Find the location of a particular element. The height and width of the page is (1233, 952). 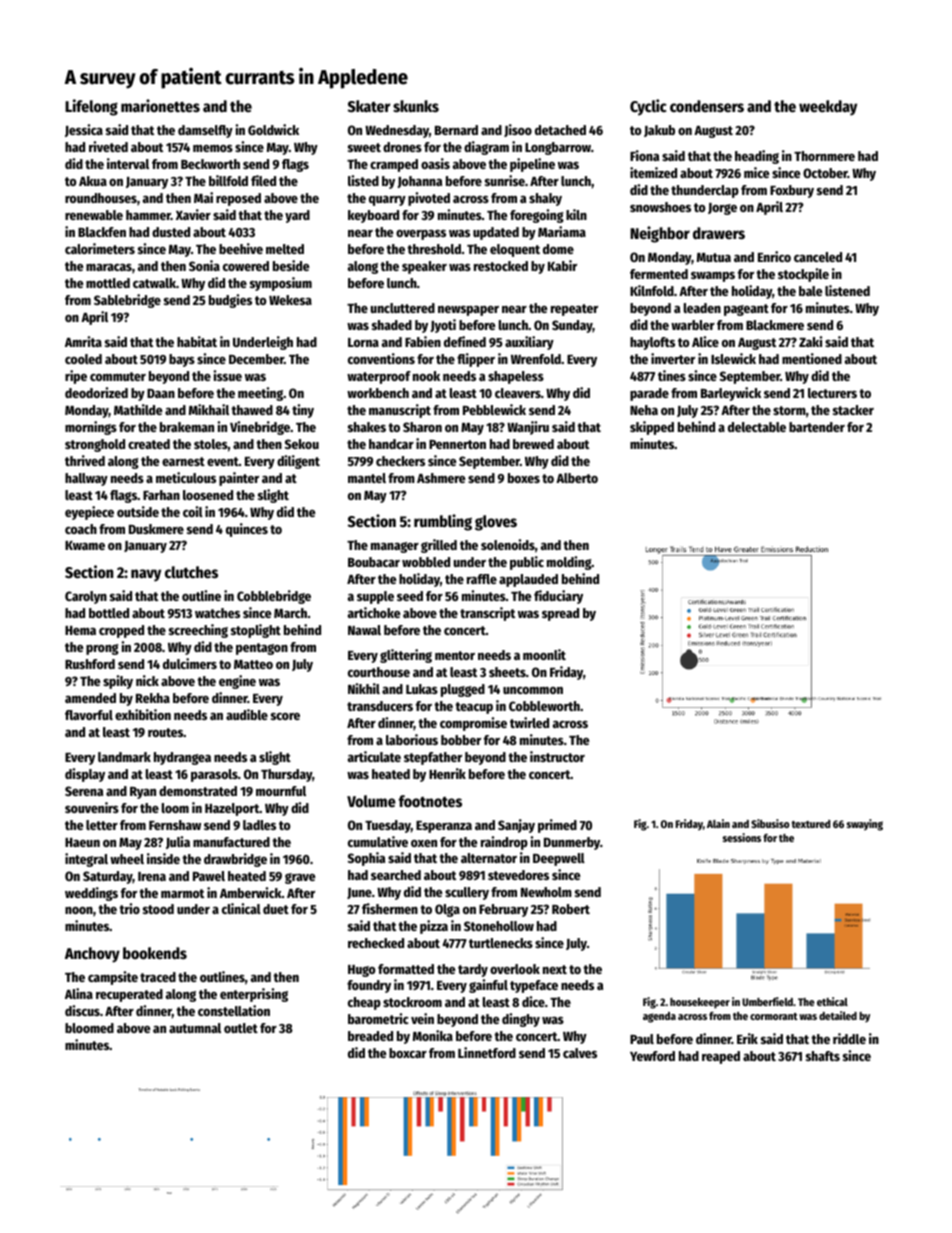

delectable is located at coordinates (757, 427).
